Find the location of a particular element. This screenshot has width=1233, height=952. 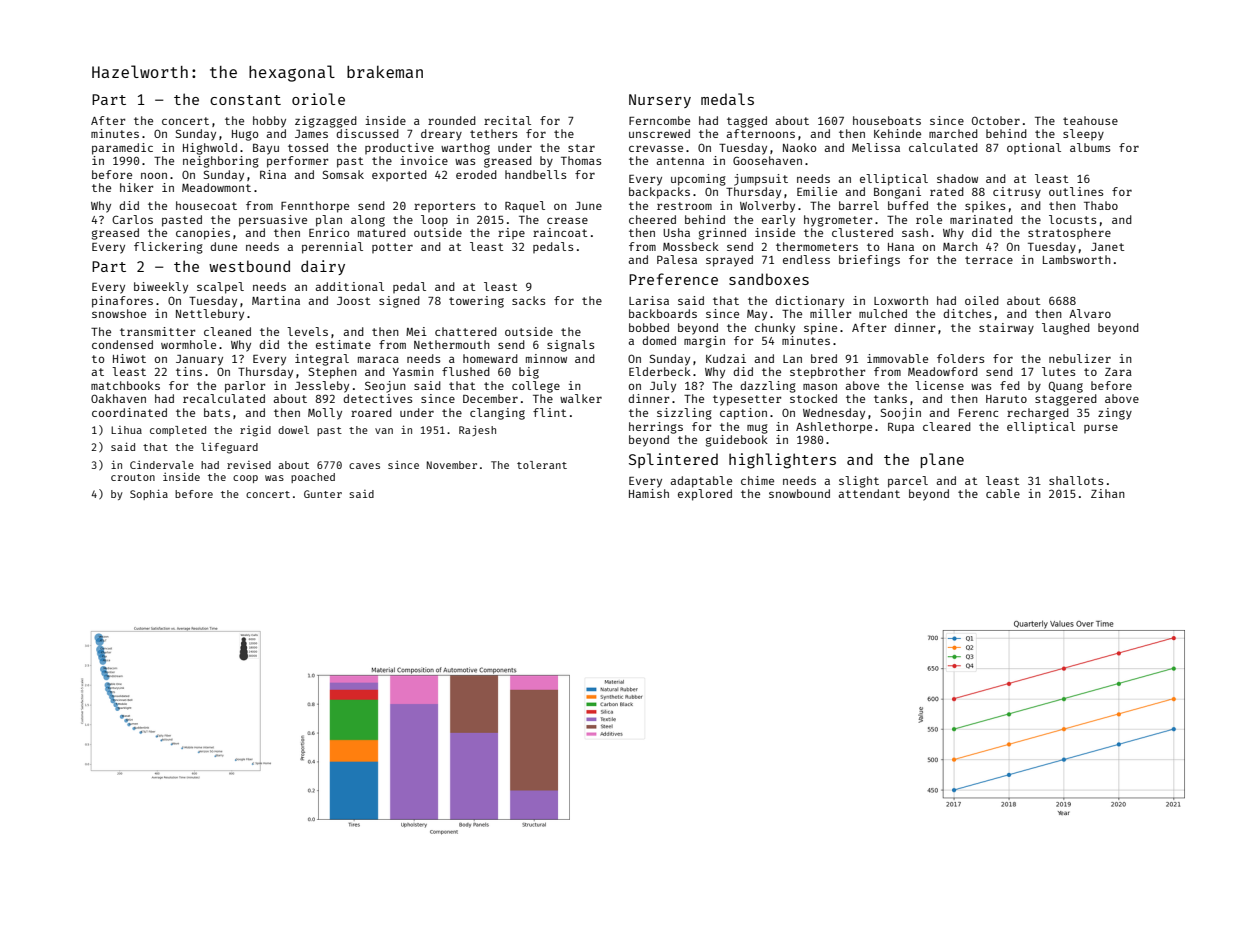

towering is located at coordinates (476, 302).
